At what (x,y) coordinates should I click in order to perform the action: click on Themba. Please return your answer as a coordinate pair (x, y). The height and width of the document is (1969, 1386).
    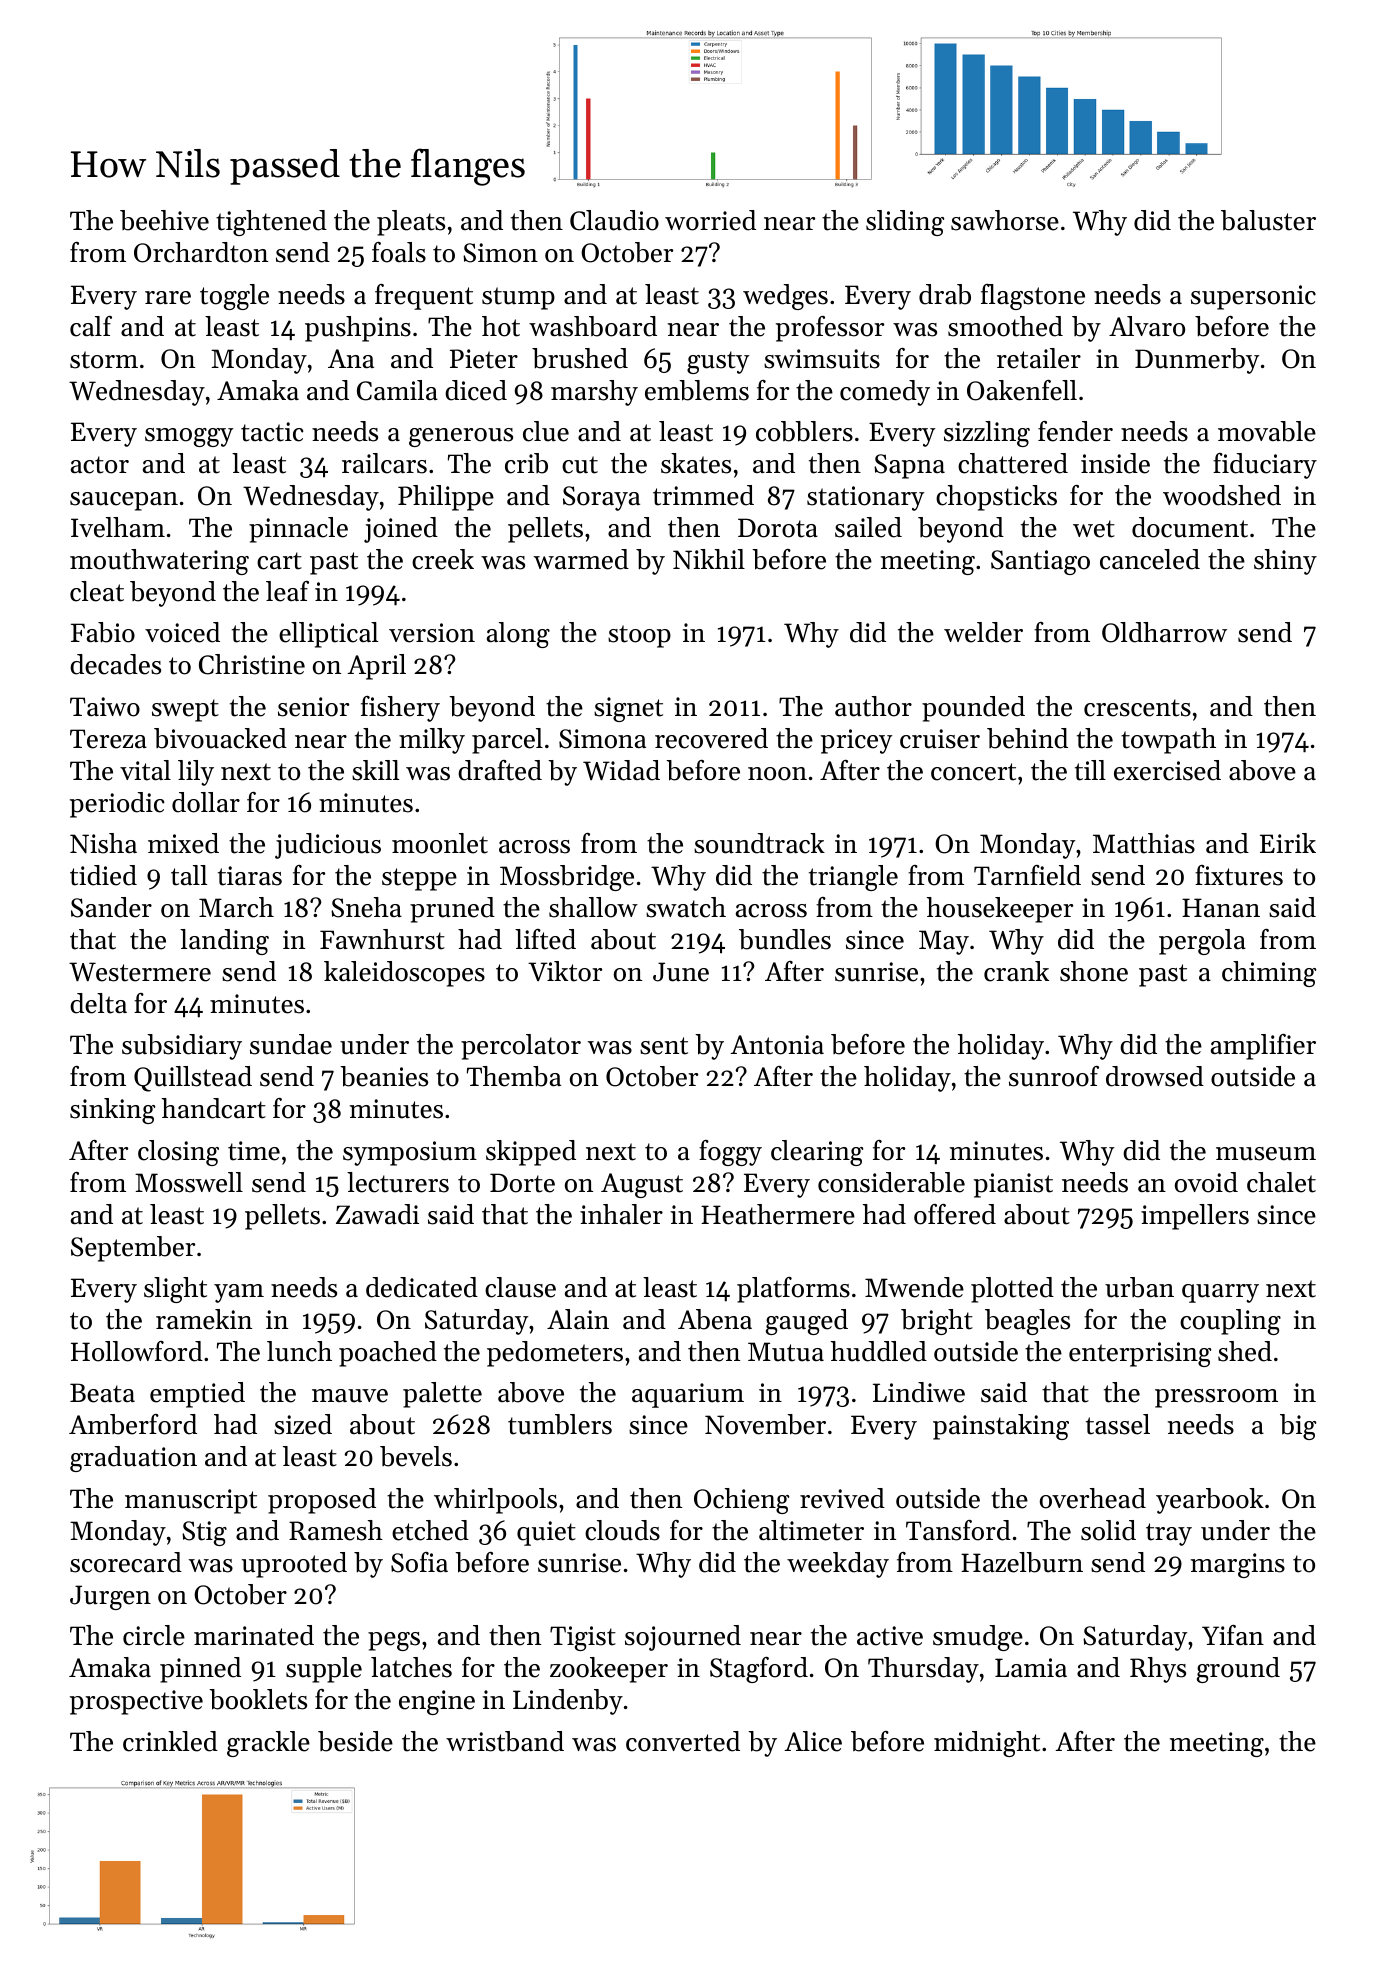
    Looking at the image, I should click on (514, 1076).
